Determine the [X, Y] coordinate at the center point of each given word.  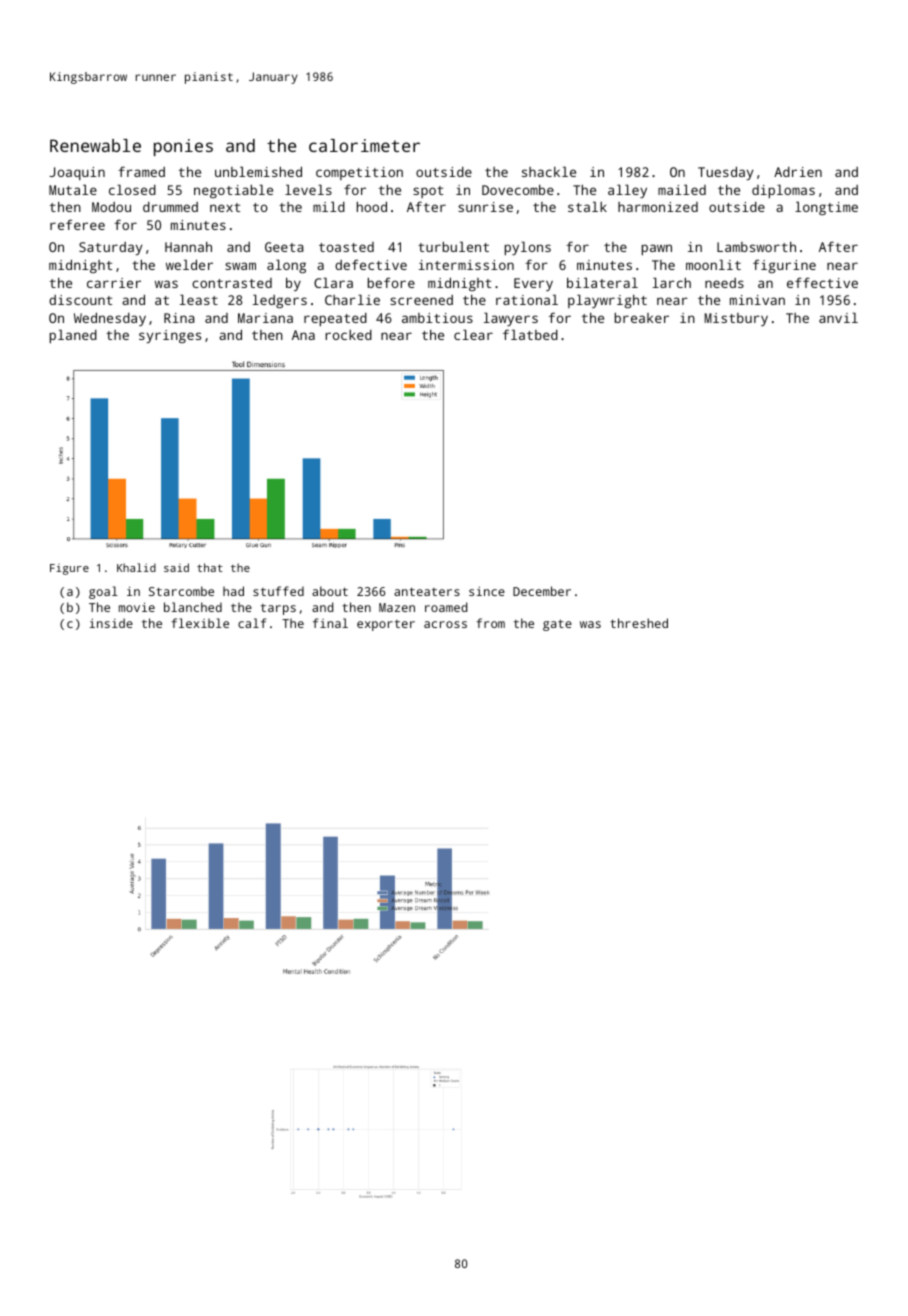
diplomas [783, 191]
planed [73, 336]
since [487, 591]
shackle [549, 171]
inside [111, 623]
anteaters [427, 591]
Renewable [95, 145]
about [330, 591]
